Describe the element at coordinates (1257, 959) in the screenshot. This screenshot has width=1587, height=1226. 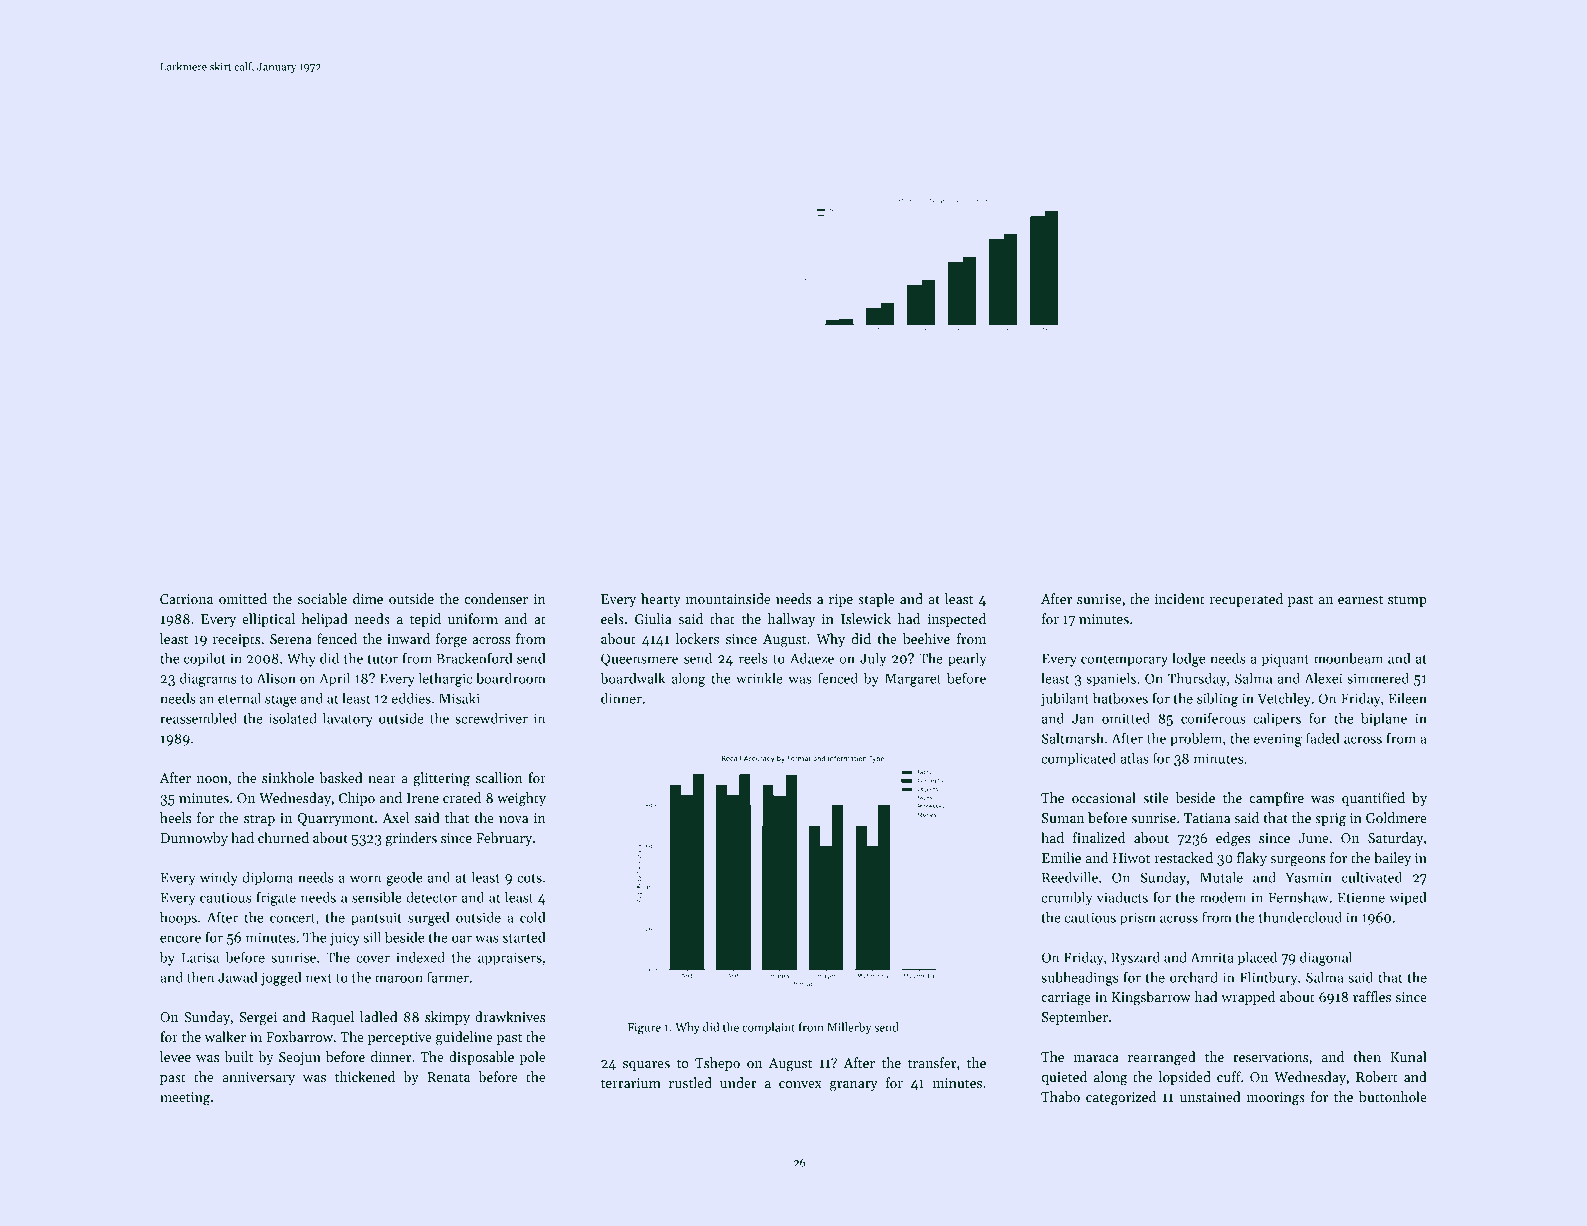
I see `placed` at that location.
